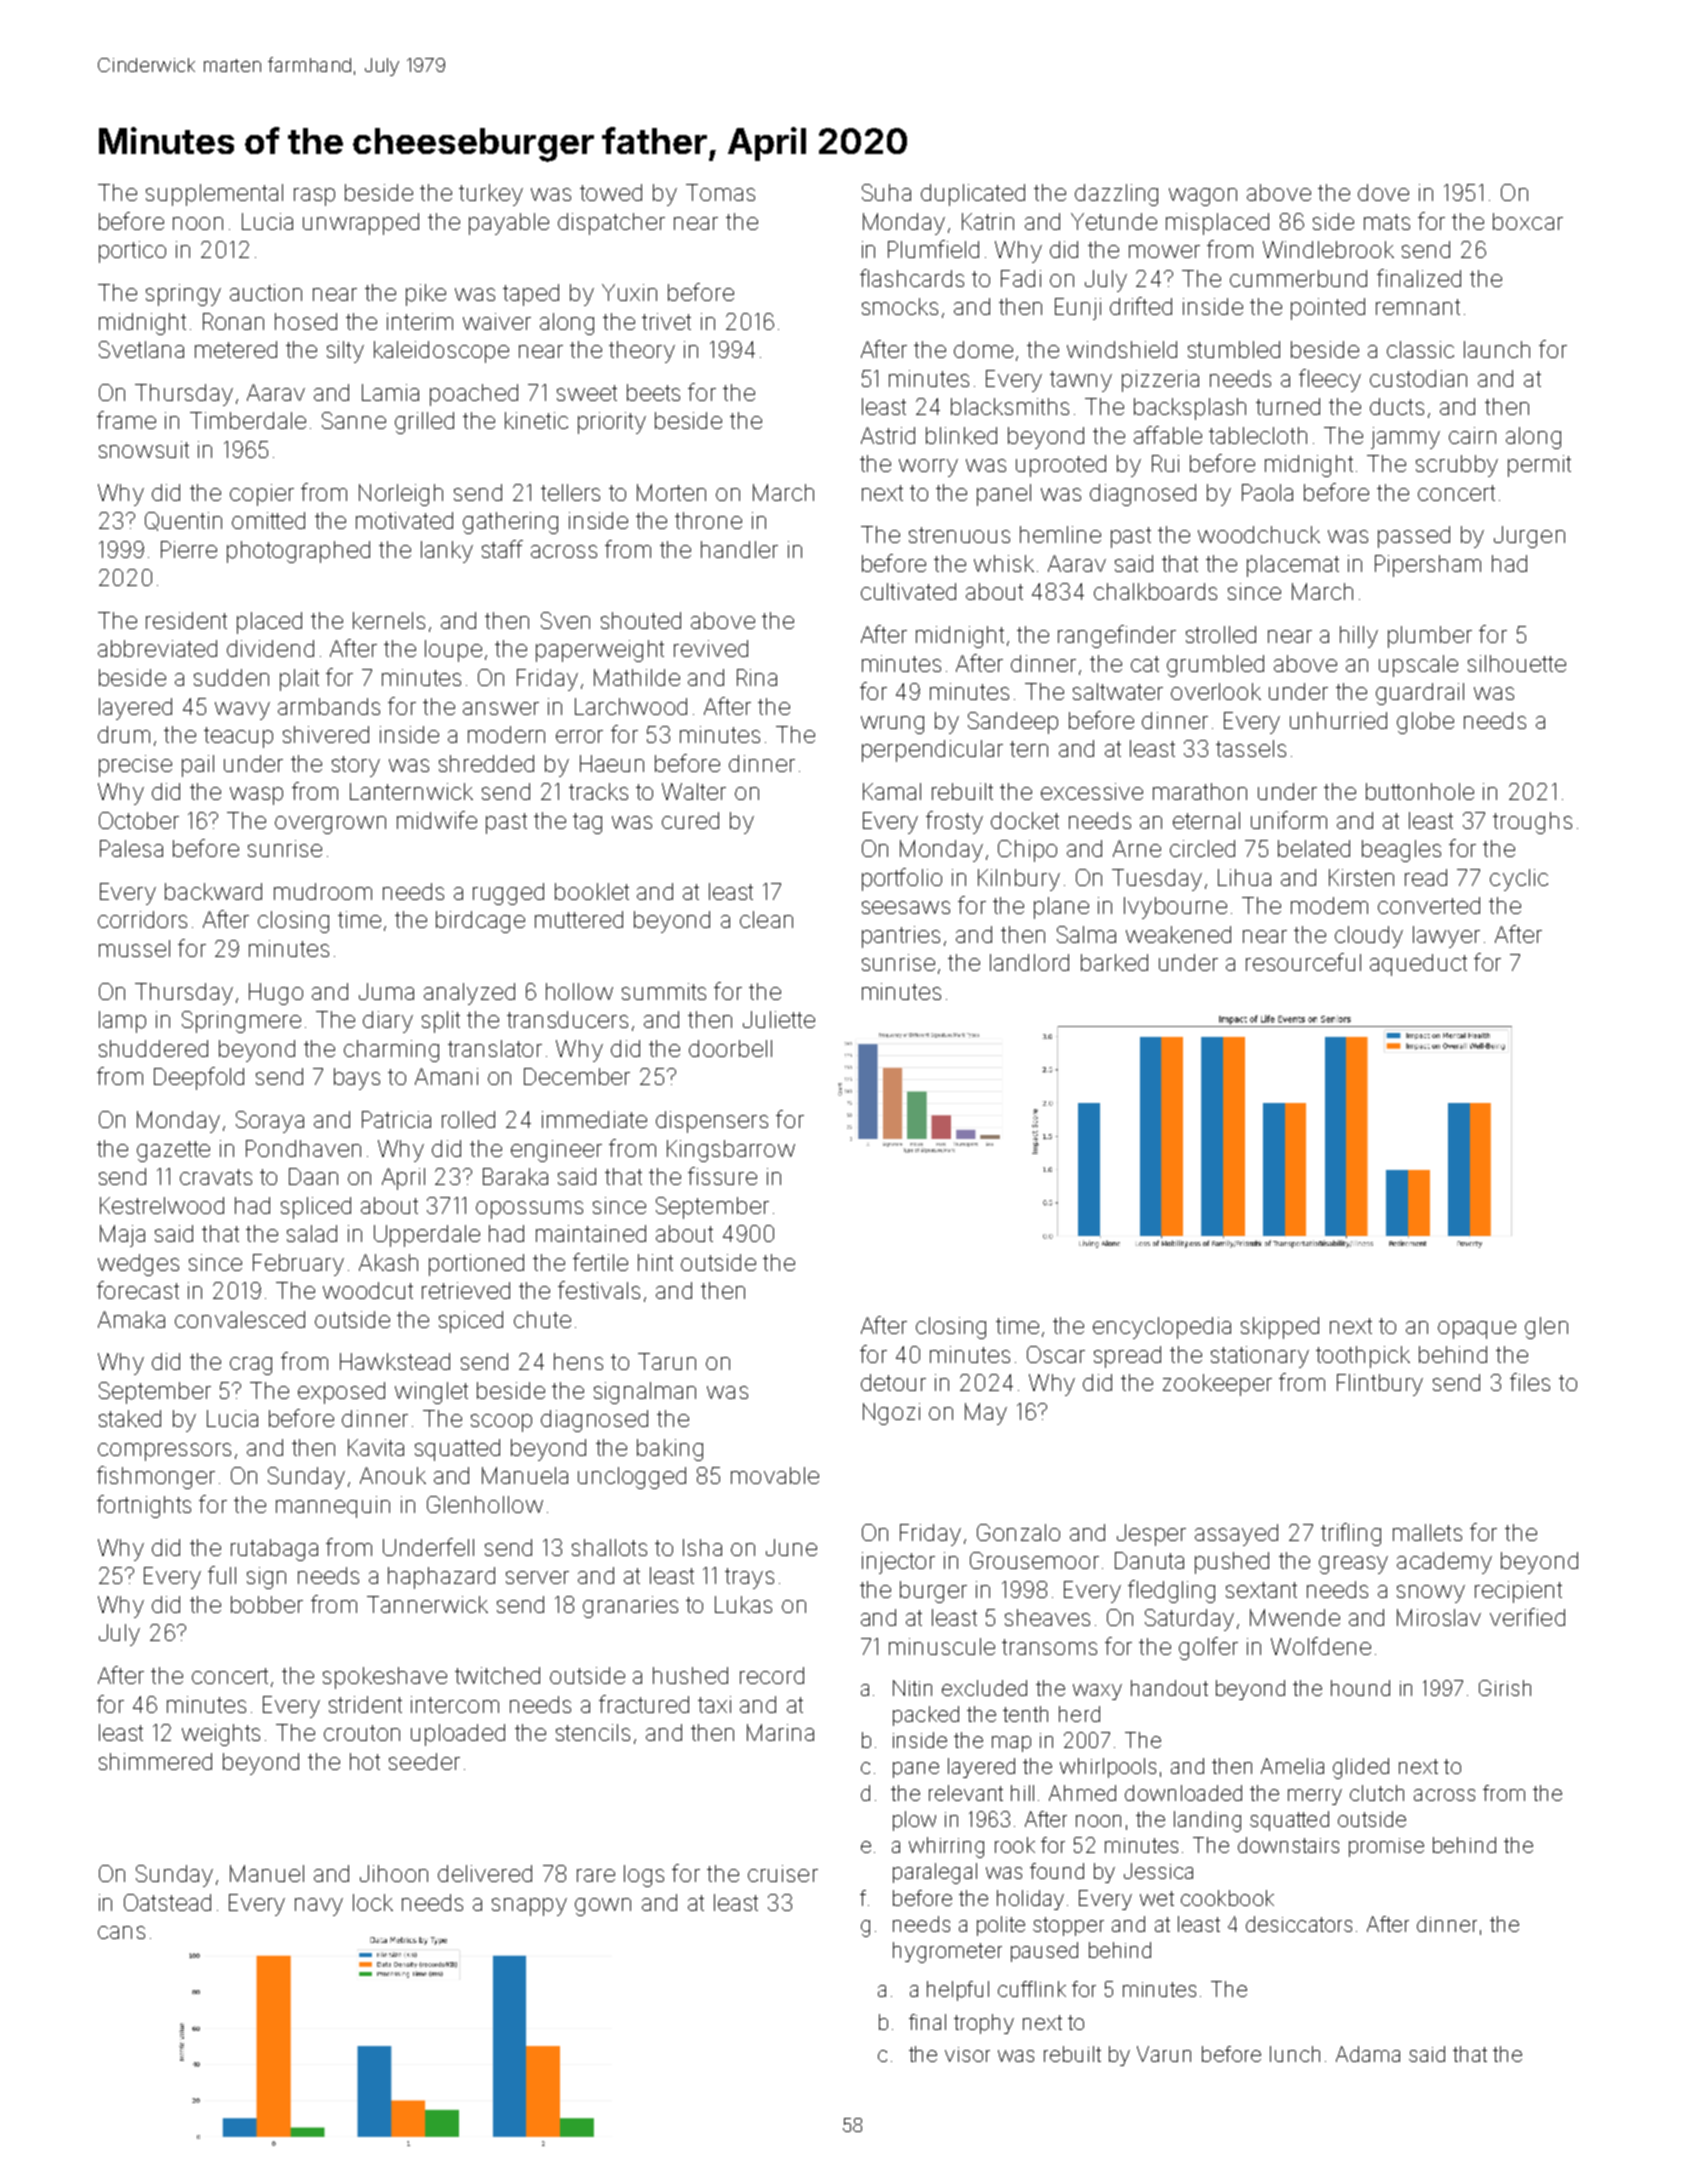 The width and height of the document is (1683, 2178). Describe the element at coordinates (1160, 381) in the document. I see `pizzeria` at that location.
